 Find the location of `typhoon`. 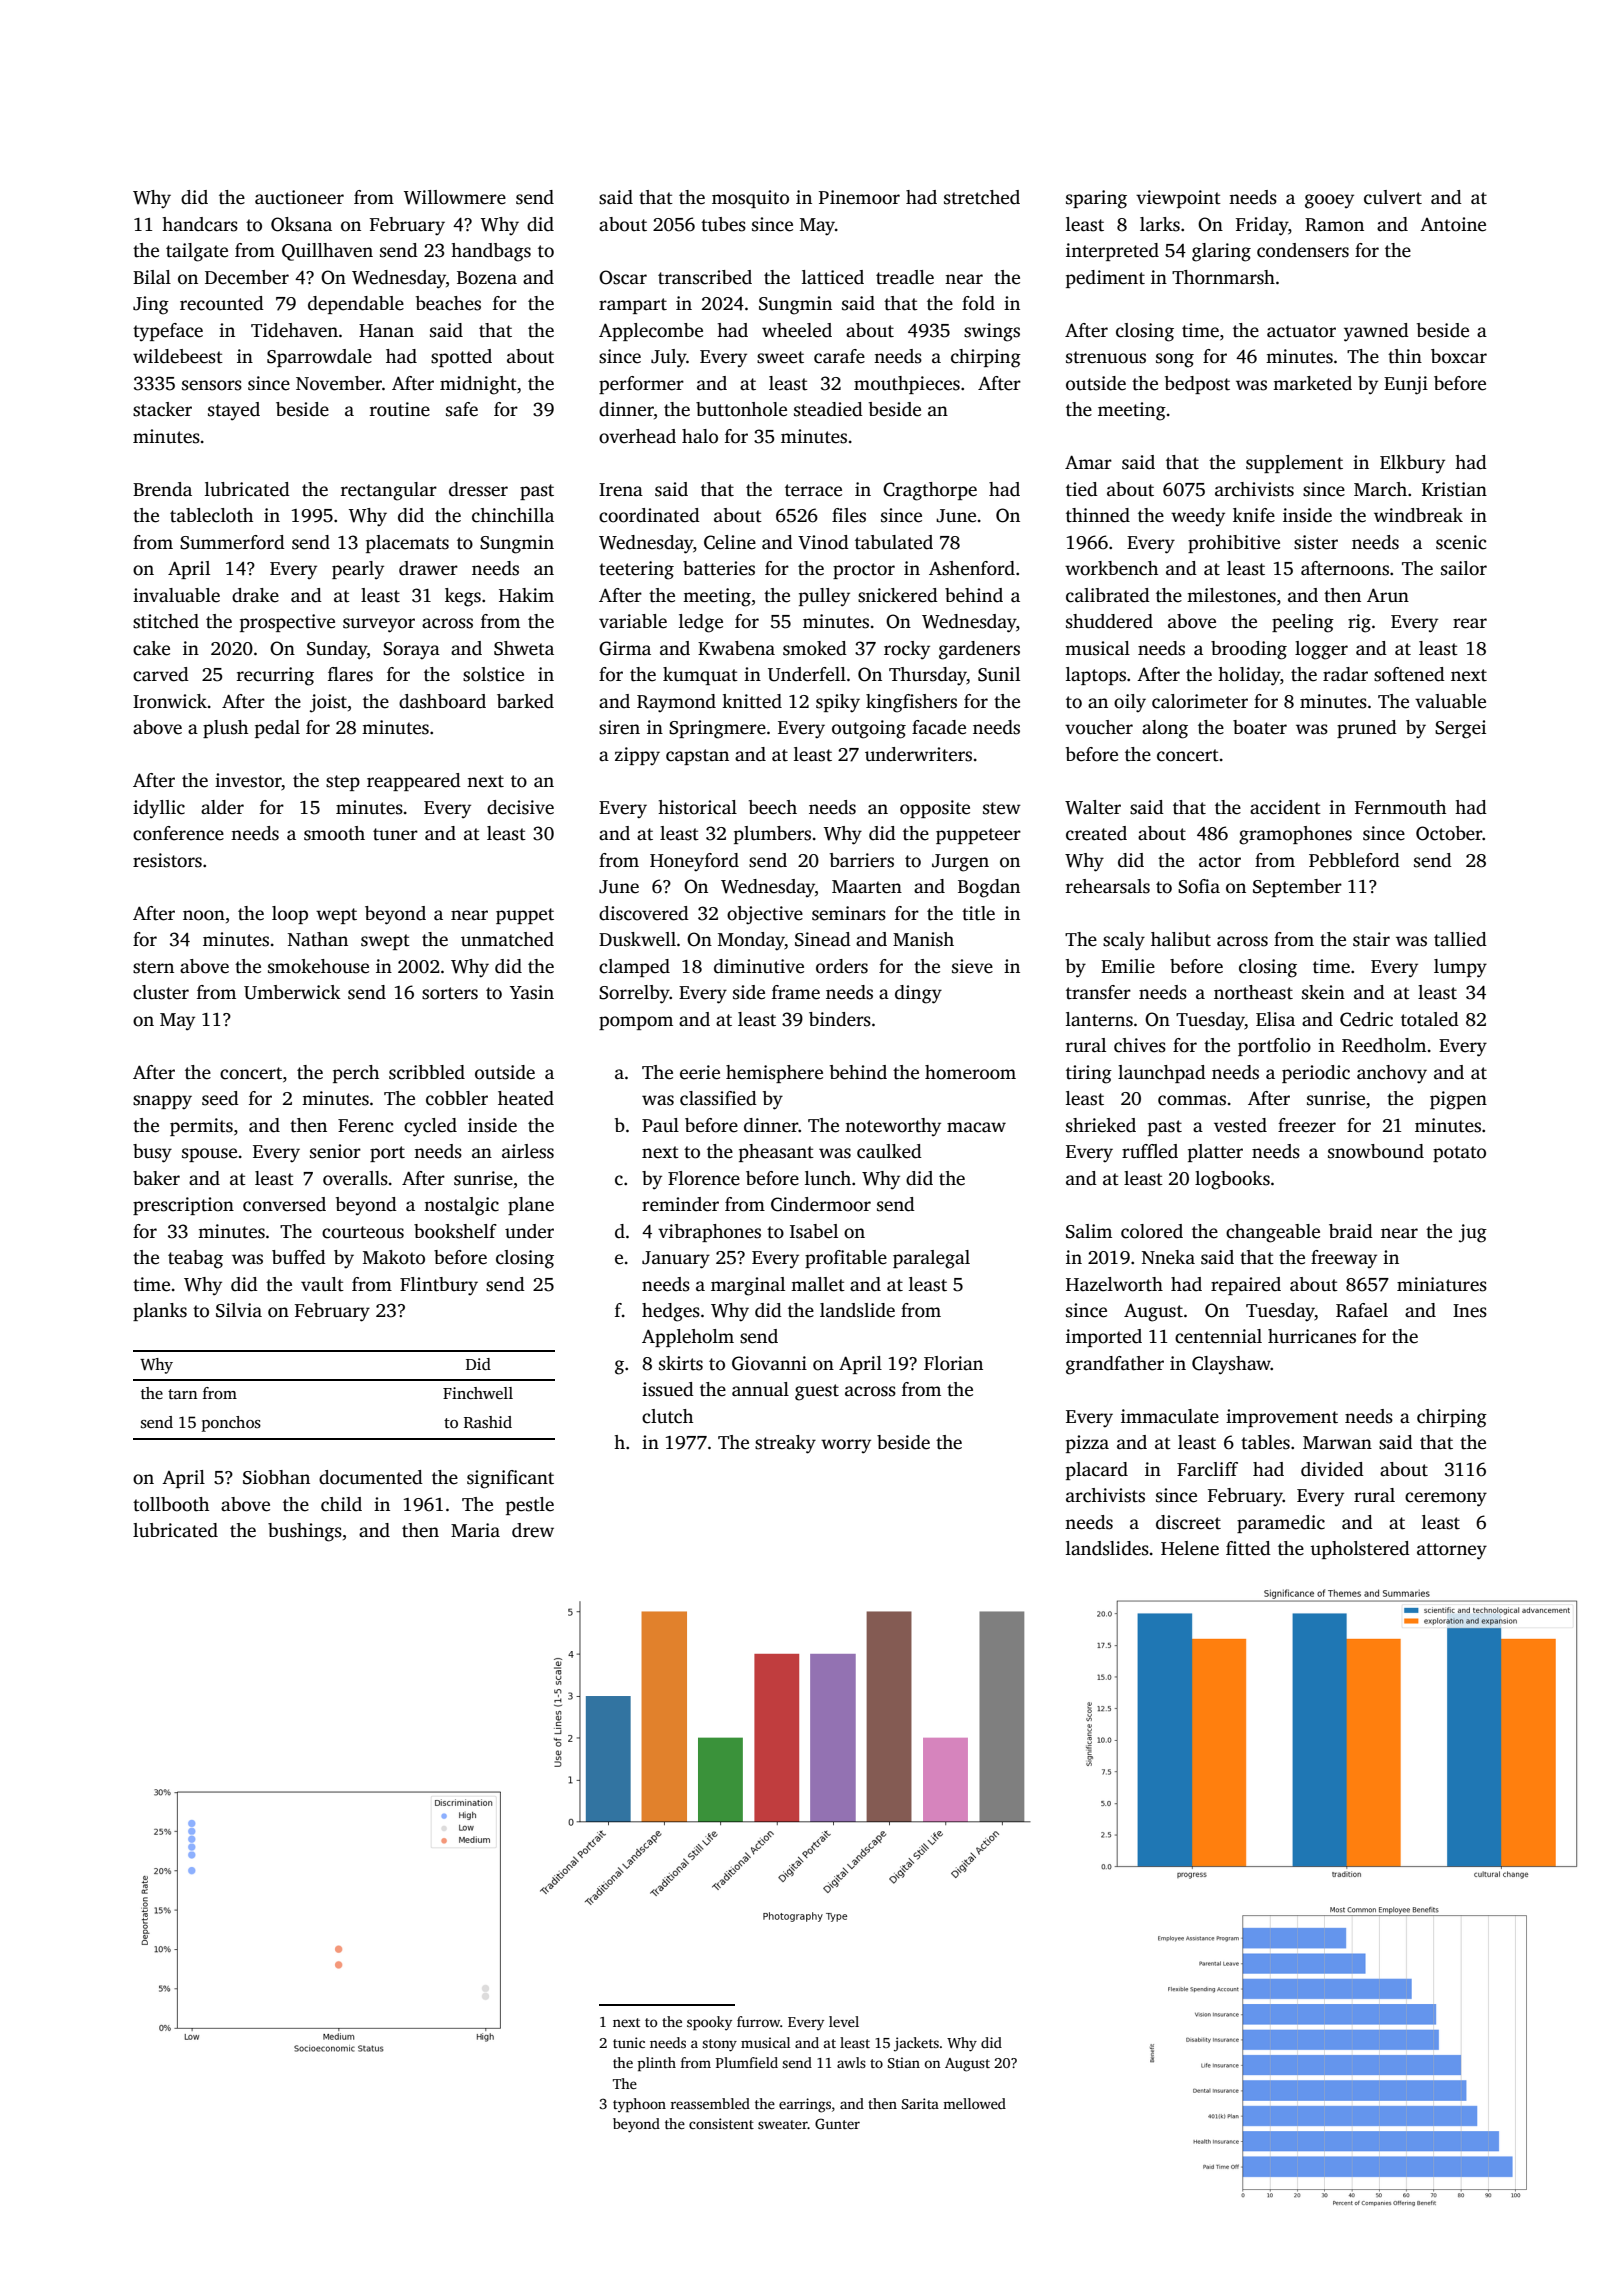

typhoon is located at coordinates (639, 2105).
